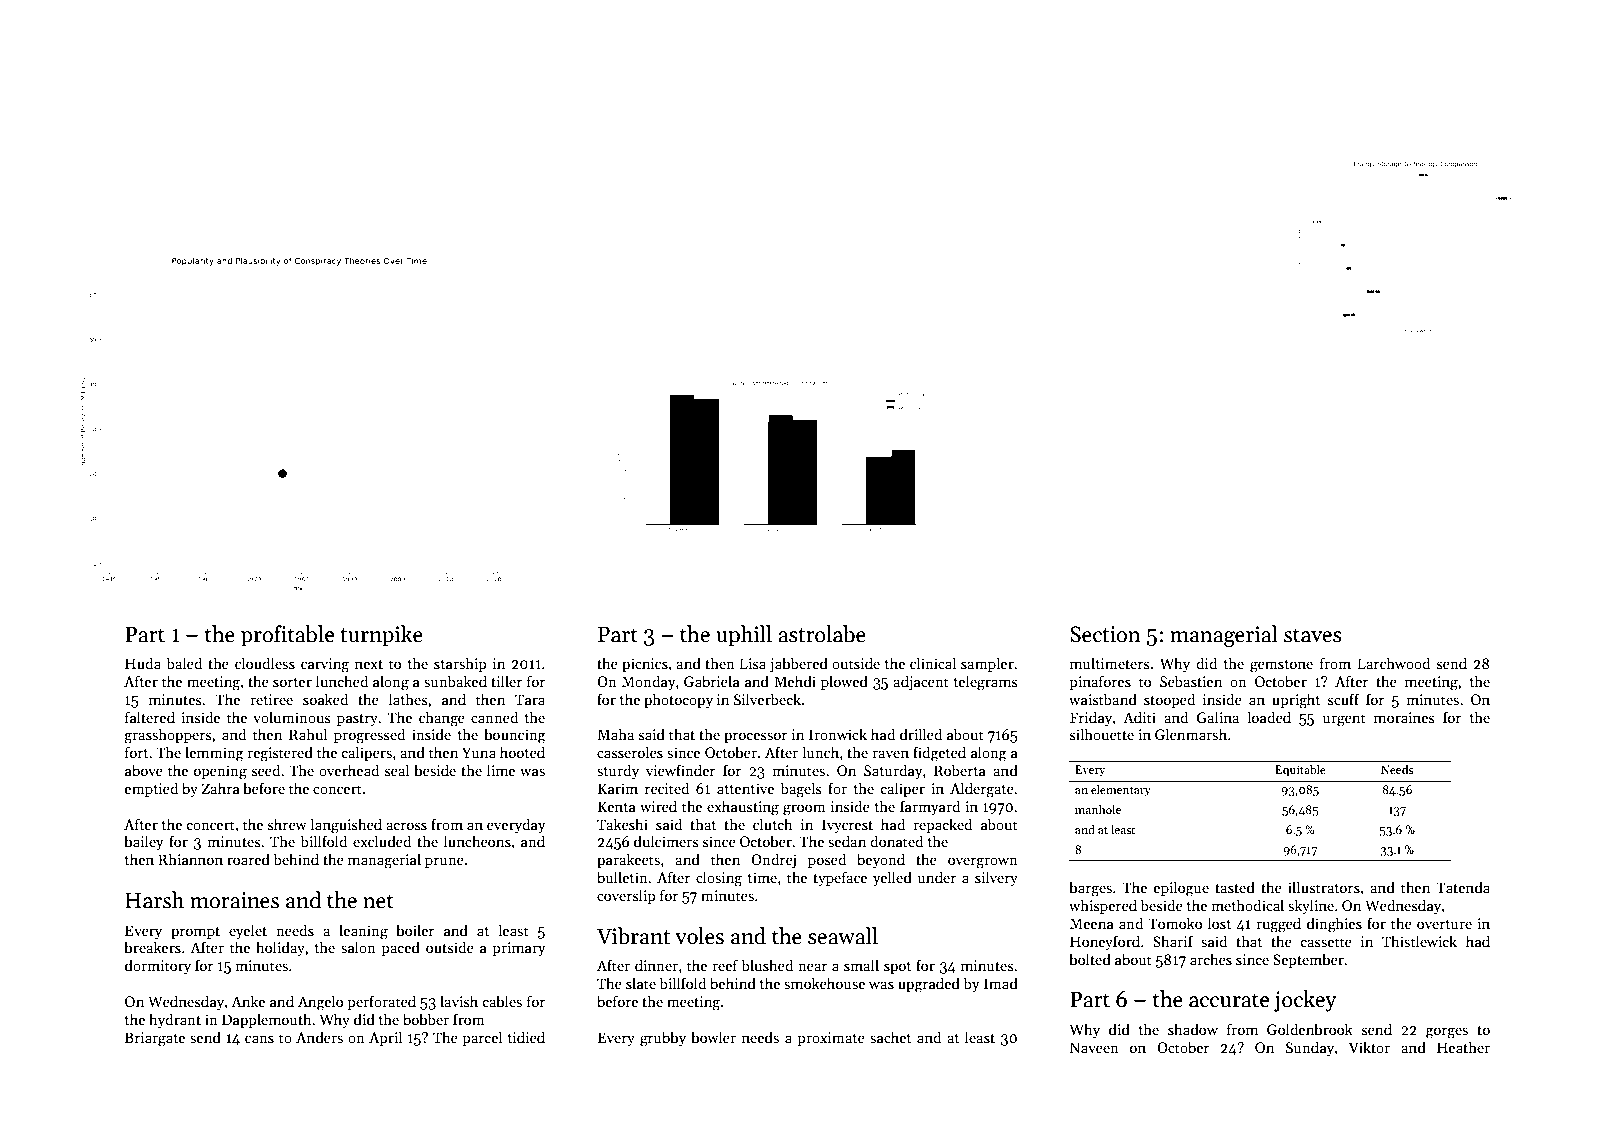 This screenshot has height=1142, width=1615. I want to click on Heather, so click(1463, 1047).
